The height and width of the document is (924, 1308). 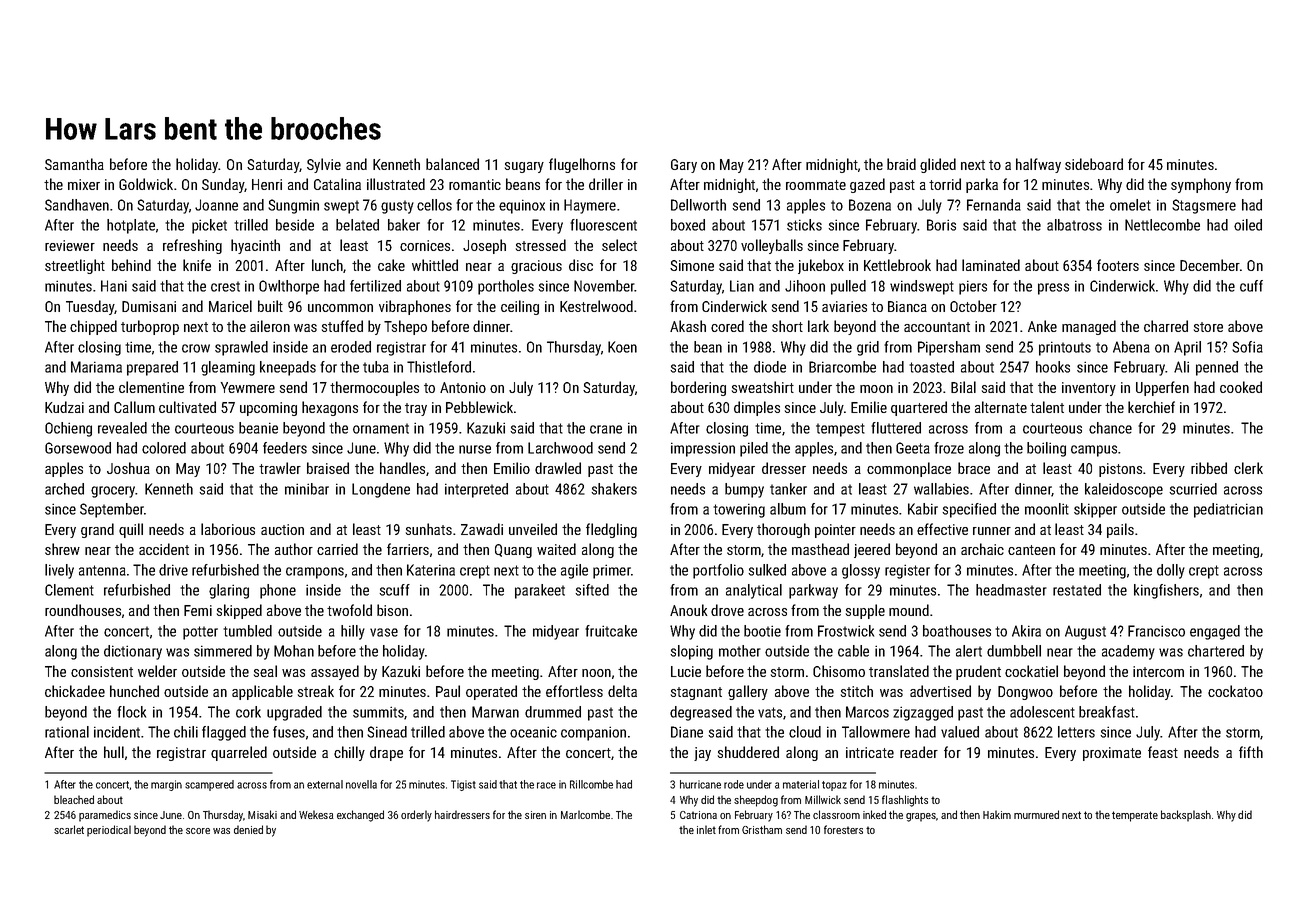 What do you see at coordinates (248, 829) in the document?
I see `denied` at bounding box center [248, 829].
